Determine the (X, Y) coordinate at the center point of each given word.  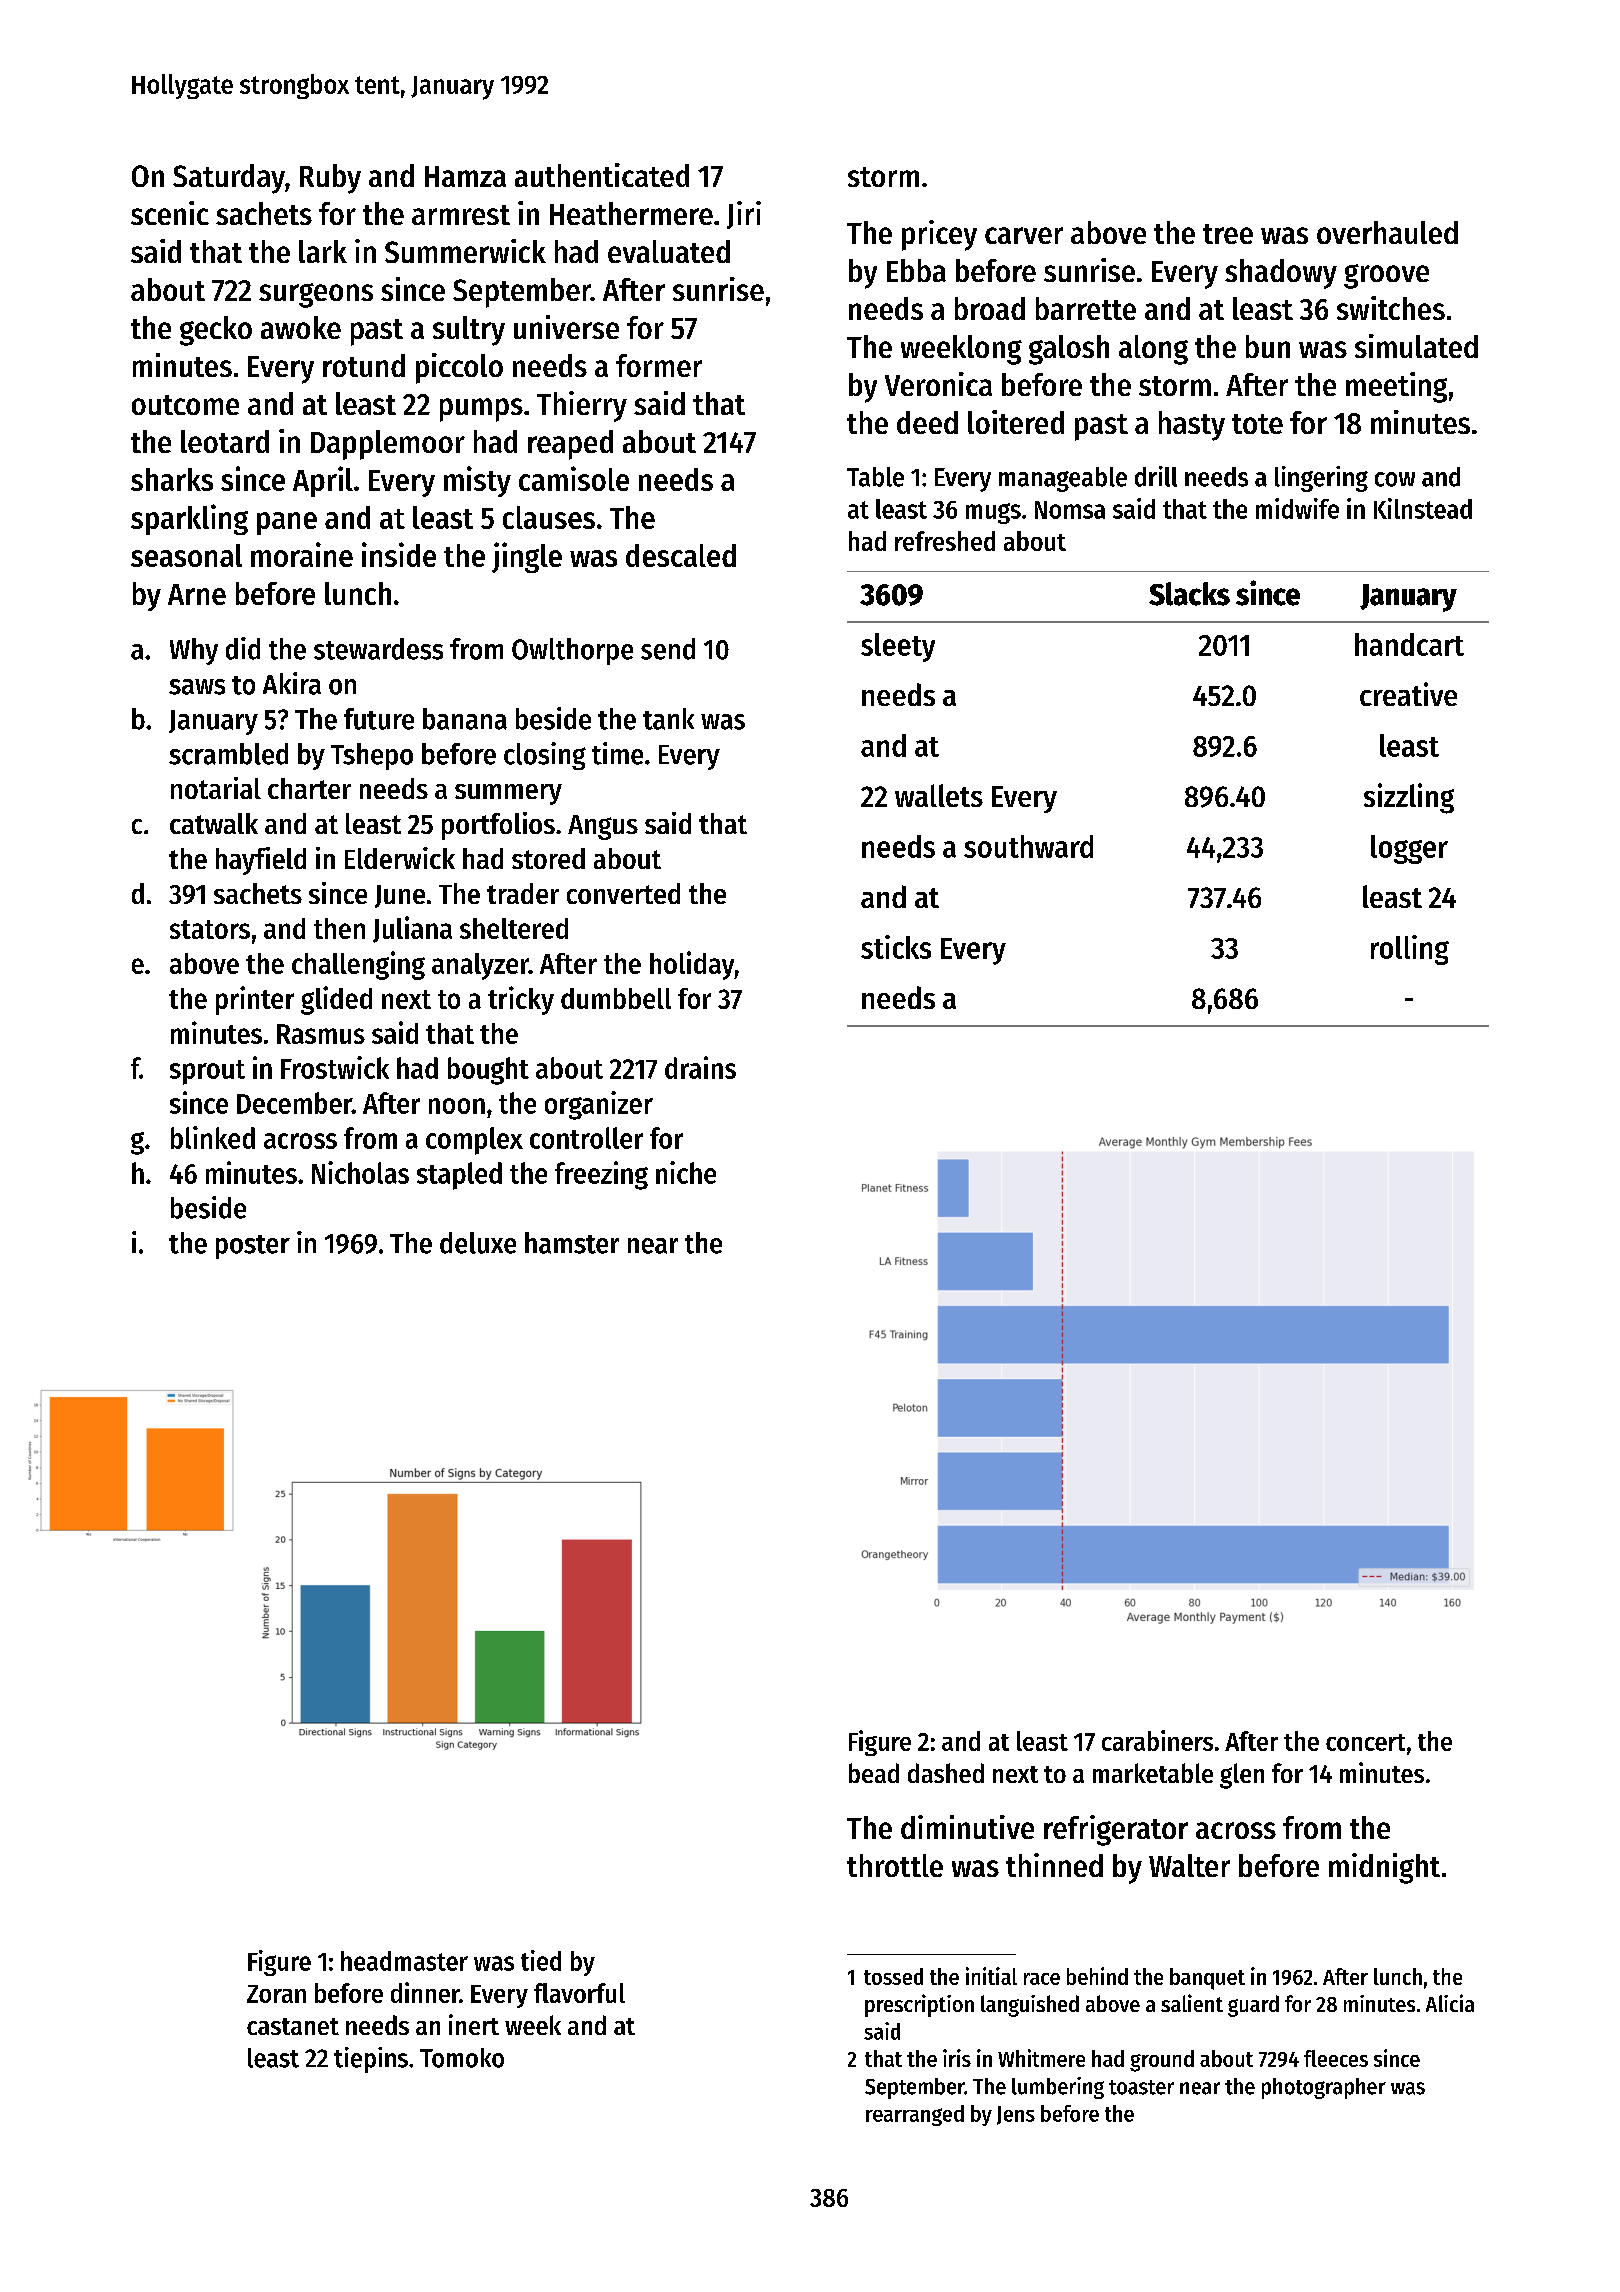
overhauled (1387, 232)
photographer (1324, 2088)
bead (874, 1773)
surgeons (316, 295)
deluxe (478, 1243)
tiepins (371, 2060)
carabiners (1157, 1740)
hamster (572, 1243)
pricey (939, 235)
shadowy (1281, 274)
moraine (302, 554)
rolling (1410, 950)
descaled (681, 555)
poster (253, 1247)
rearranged (915, 2115)
